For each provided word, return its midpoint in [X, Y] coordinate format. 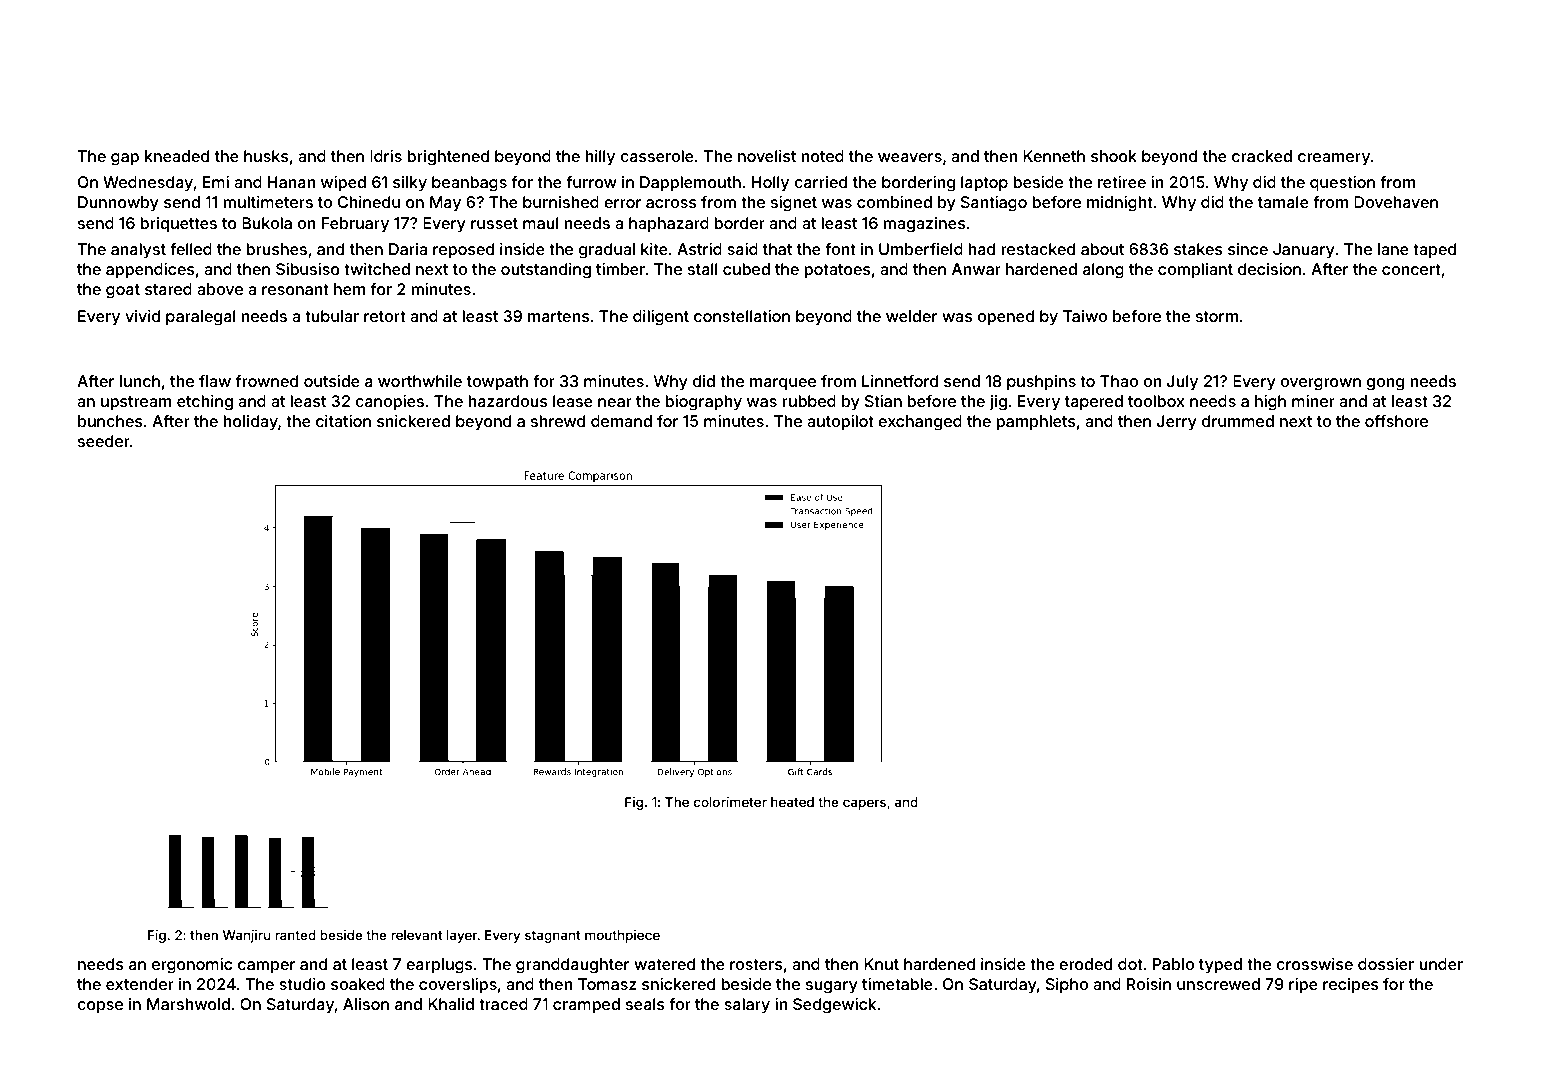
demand [621, 421]
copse [100, 1007]
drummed [1238, 421]
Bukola [267, 223]
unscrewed [1218, 984]
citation [343, 421]
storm [1217, 316]
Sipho [1067, 986]
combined [894, 202]
